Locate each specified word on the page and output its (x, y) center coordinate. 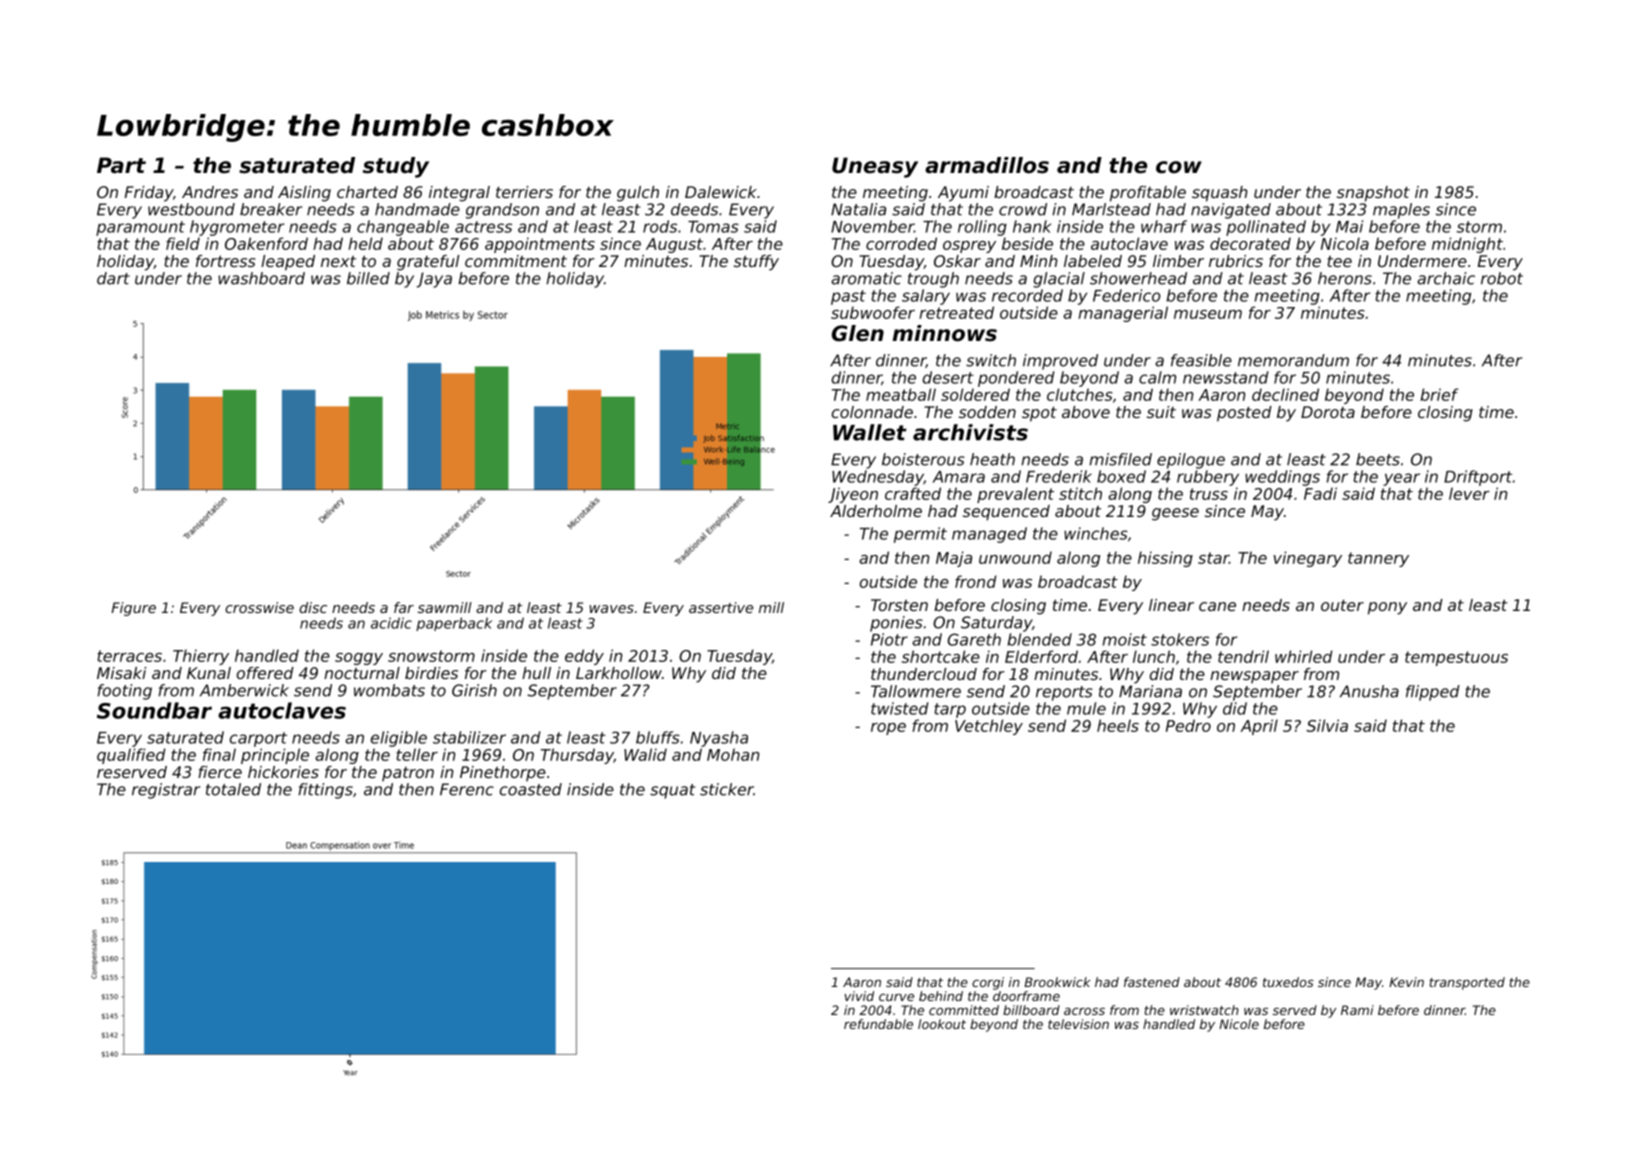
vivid (859, 996)
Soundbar (154, 710)
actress (483, 227)
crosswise (259, 607)
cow (1179, 167)
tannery (1378, 559)
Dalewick (721, 192)
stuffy (756, 263)
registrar (166, 791)
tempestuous (1456, 658)
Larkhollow (619, 673)
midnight (1467, 245)
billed (368, 278)
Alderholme (876, 511)
